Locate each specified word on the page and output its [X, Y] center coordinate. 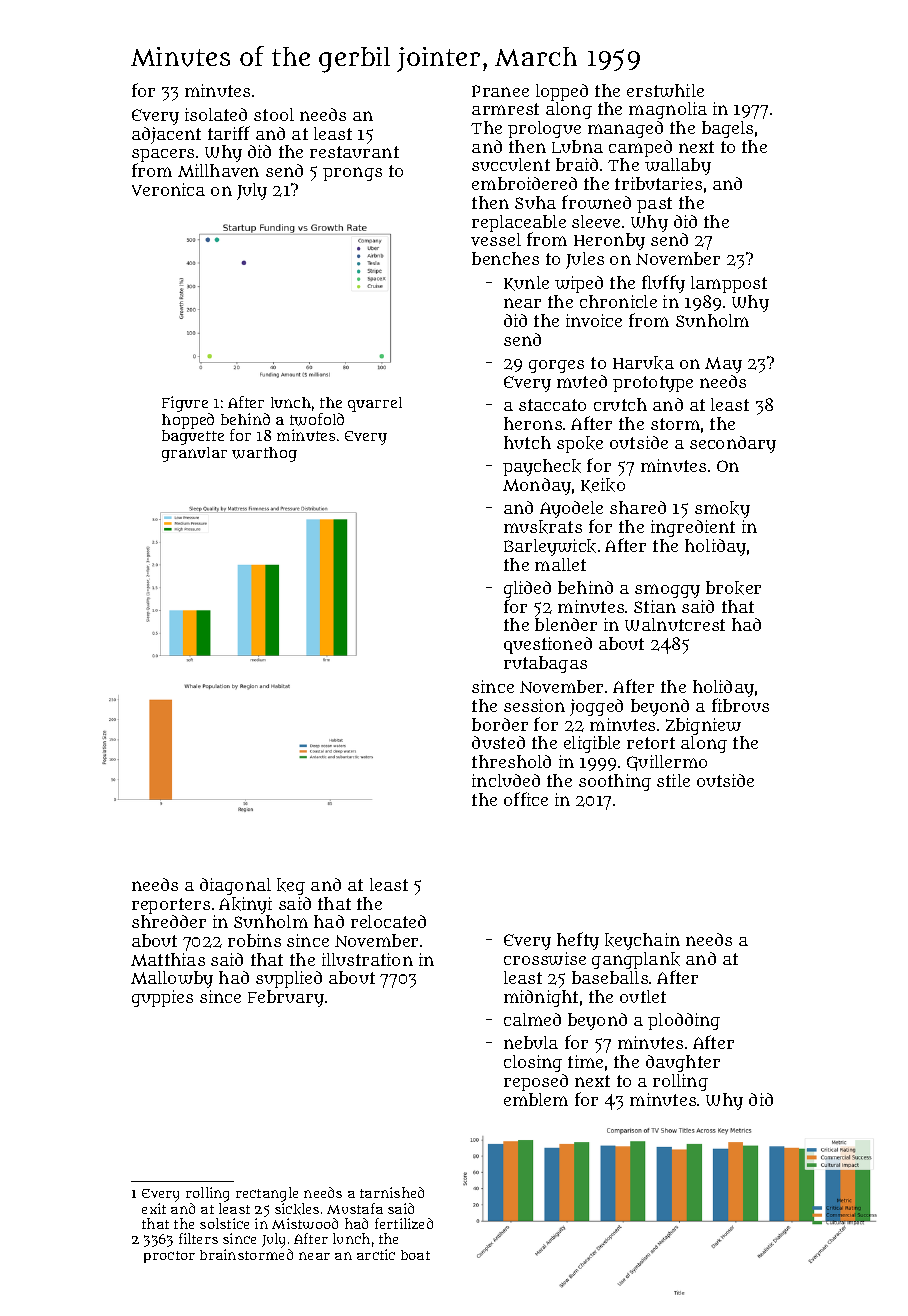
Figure [185, 404]
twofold [317, 419]
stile [673, 780]
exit [154, 1208]
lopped [562, 92]
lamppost [729, 284]
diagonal [235, 886]
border [500, 724]
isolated [216, 114]
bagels [727, 129]
